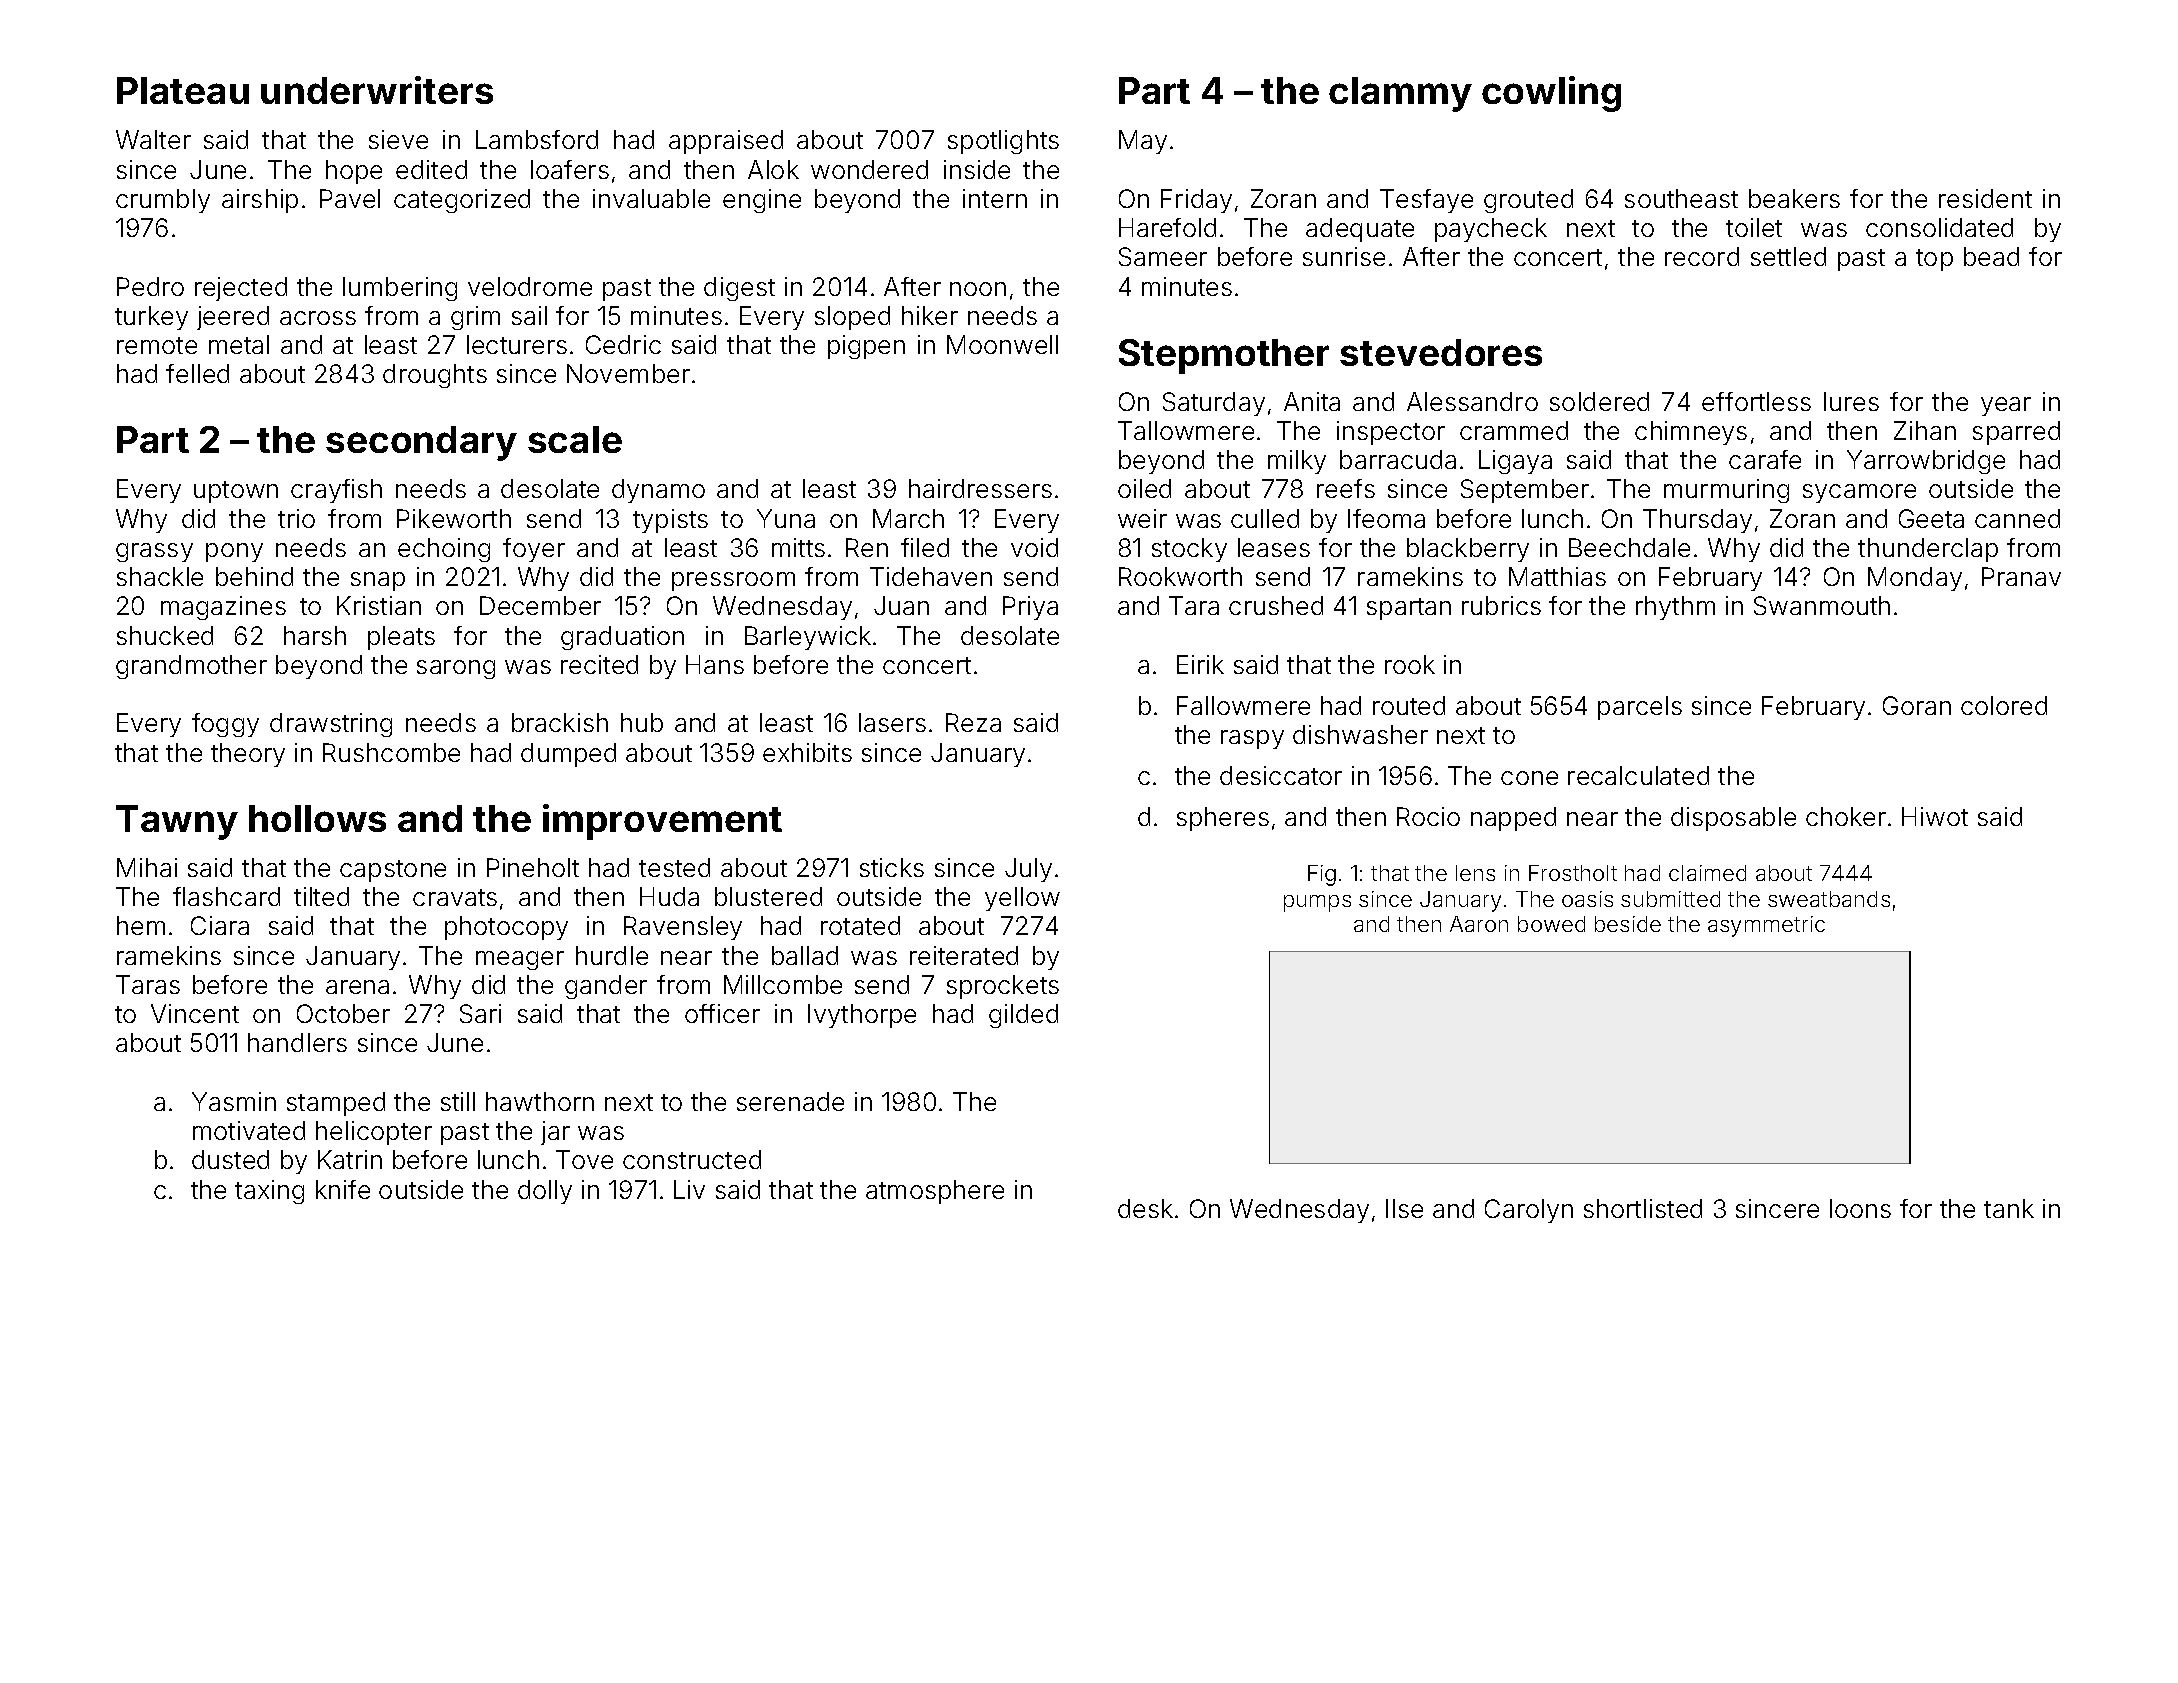  I want to click on Plateau, so click(183, 90).
